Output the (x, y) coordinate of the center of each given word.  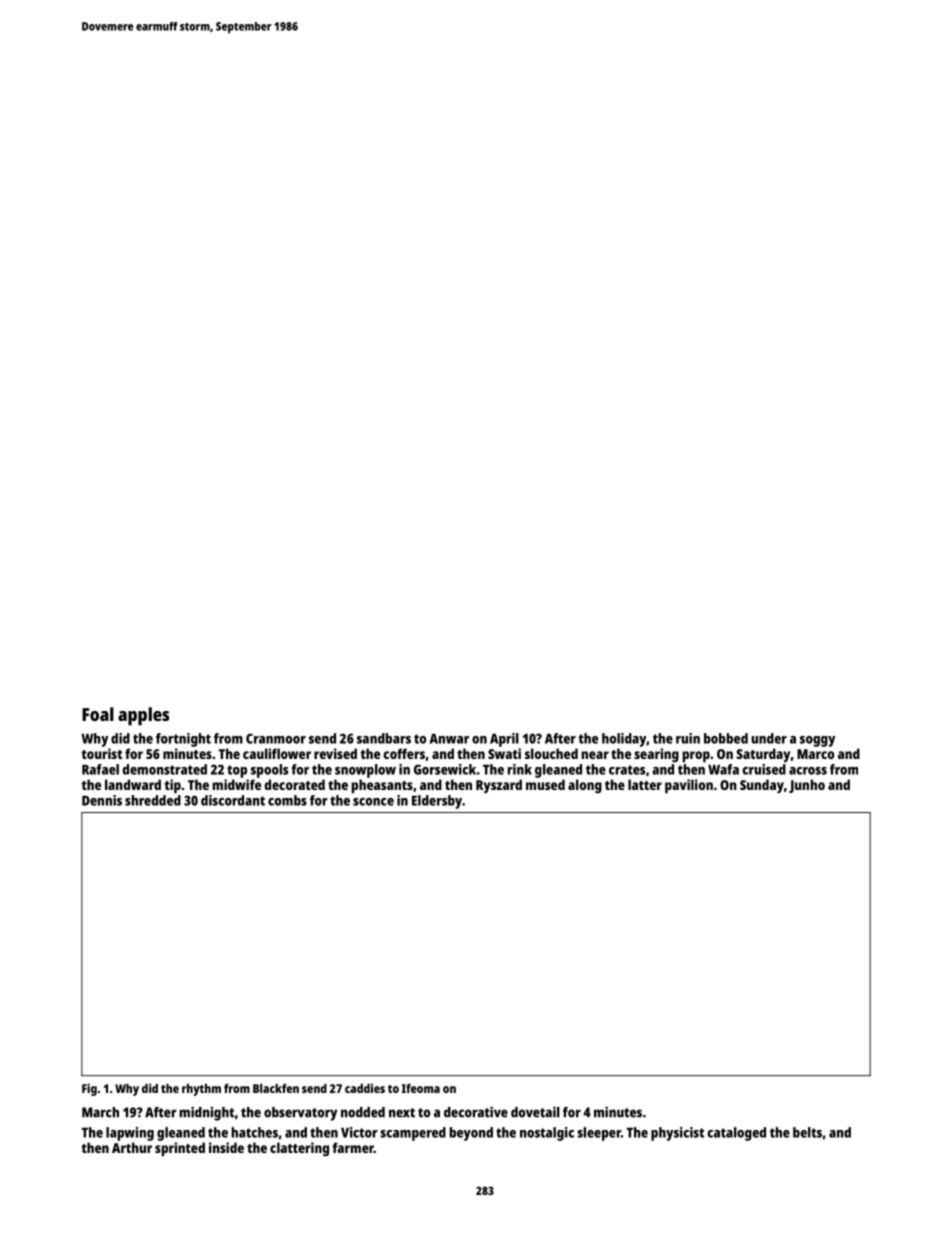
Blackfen (276, 1088)
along (585, 786)
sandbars (384, 738)
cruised (764, 769)
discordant (233, 800)
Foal (98, 714)
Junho (807, 786)
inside (226, 1147)
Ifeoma (421, 1088)
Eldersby (437, 802)
